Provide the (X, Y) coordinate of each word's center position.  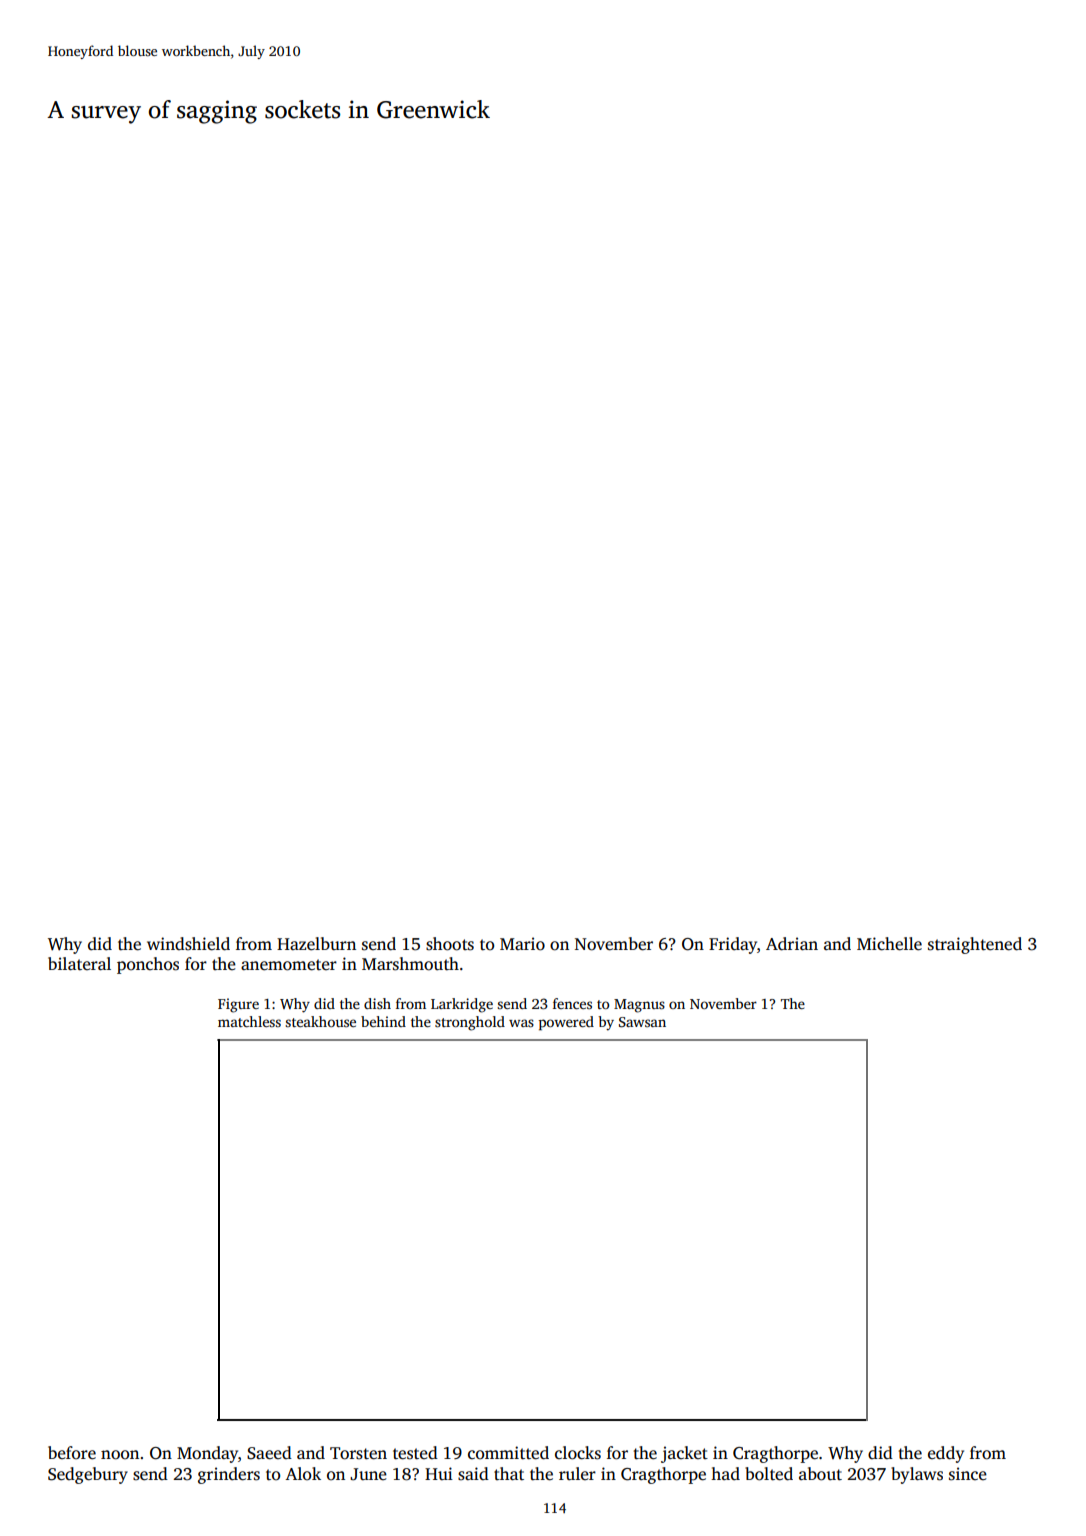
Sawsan (642, 1022)
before (72, 1453)
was (521, 1023)
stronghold (470, 1023)
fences (572, 1003)
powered (566, 1023)
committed (508, 1453)
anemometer (289, 965)
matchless (249, 1021)
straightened (975, 945)
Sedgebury (88, 1475)
